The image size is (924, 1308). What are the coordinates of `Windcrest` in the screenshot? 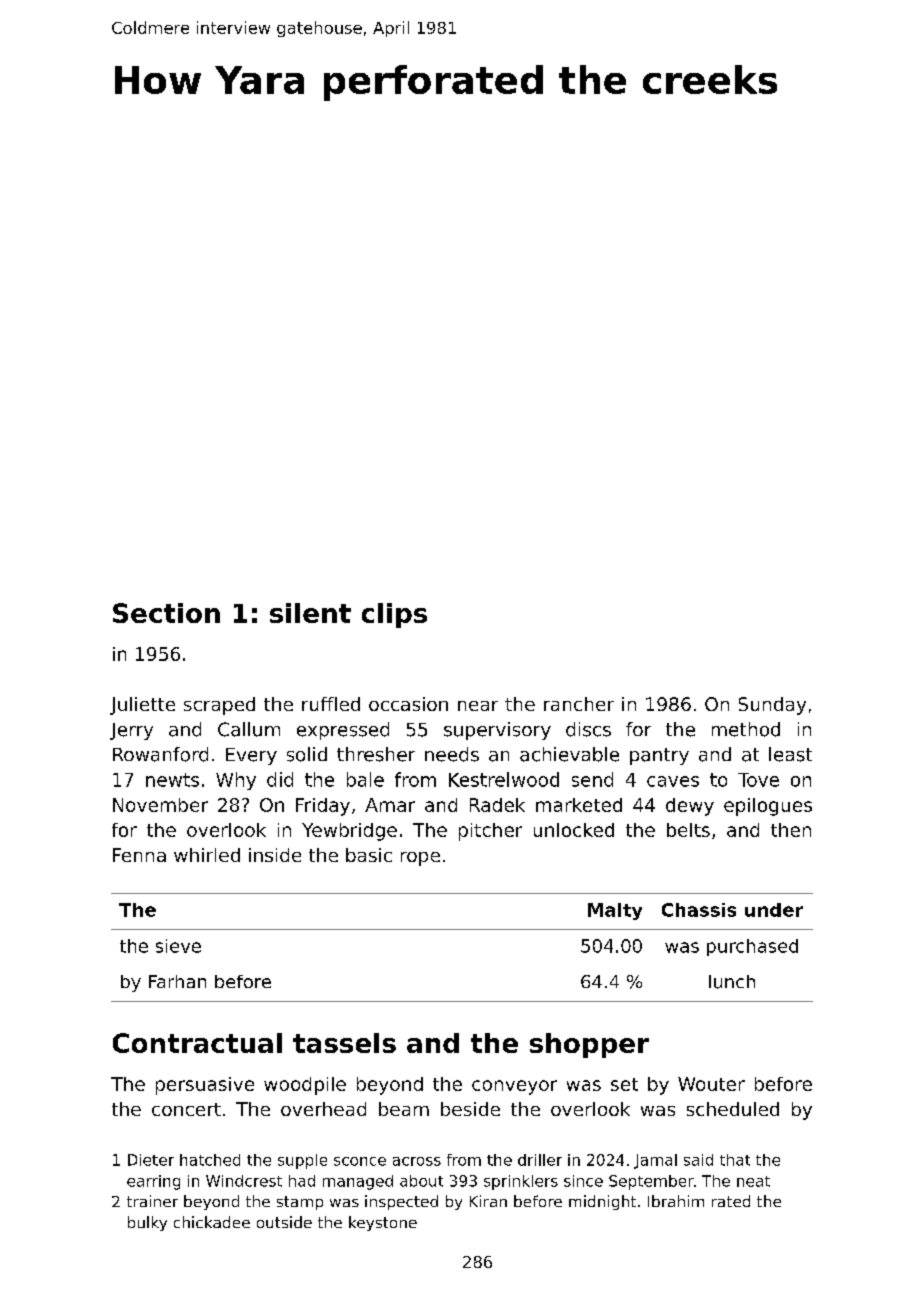 It's located at (244, 1181).
